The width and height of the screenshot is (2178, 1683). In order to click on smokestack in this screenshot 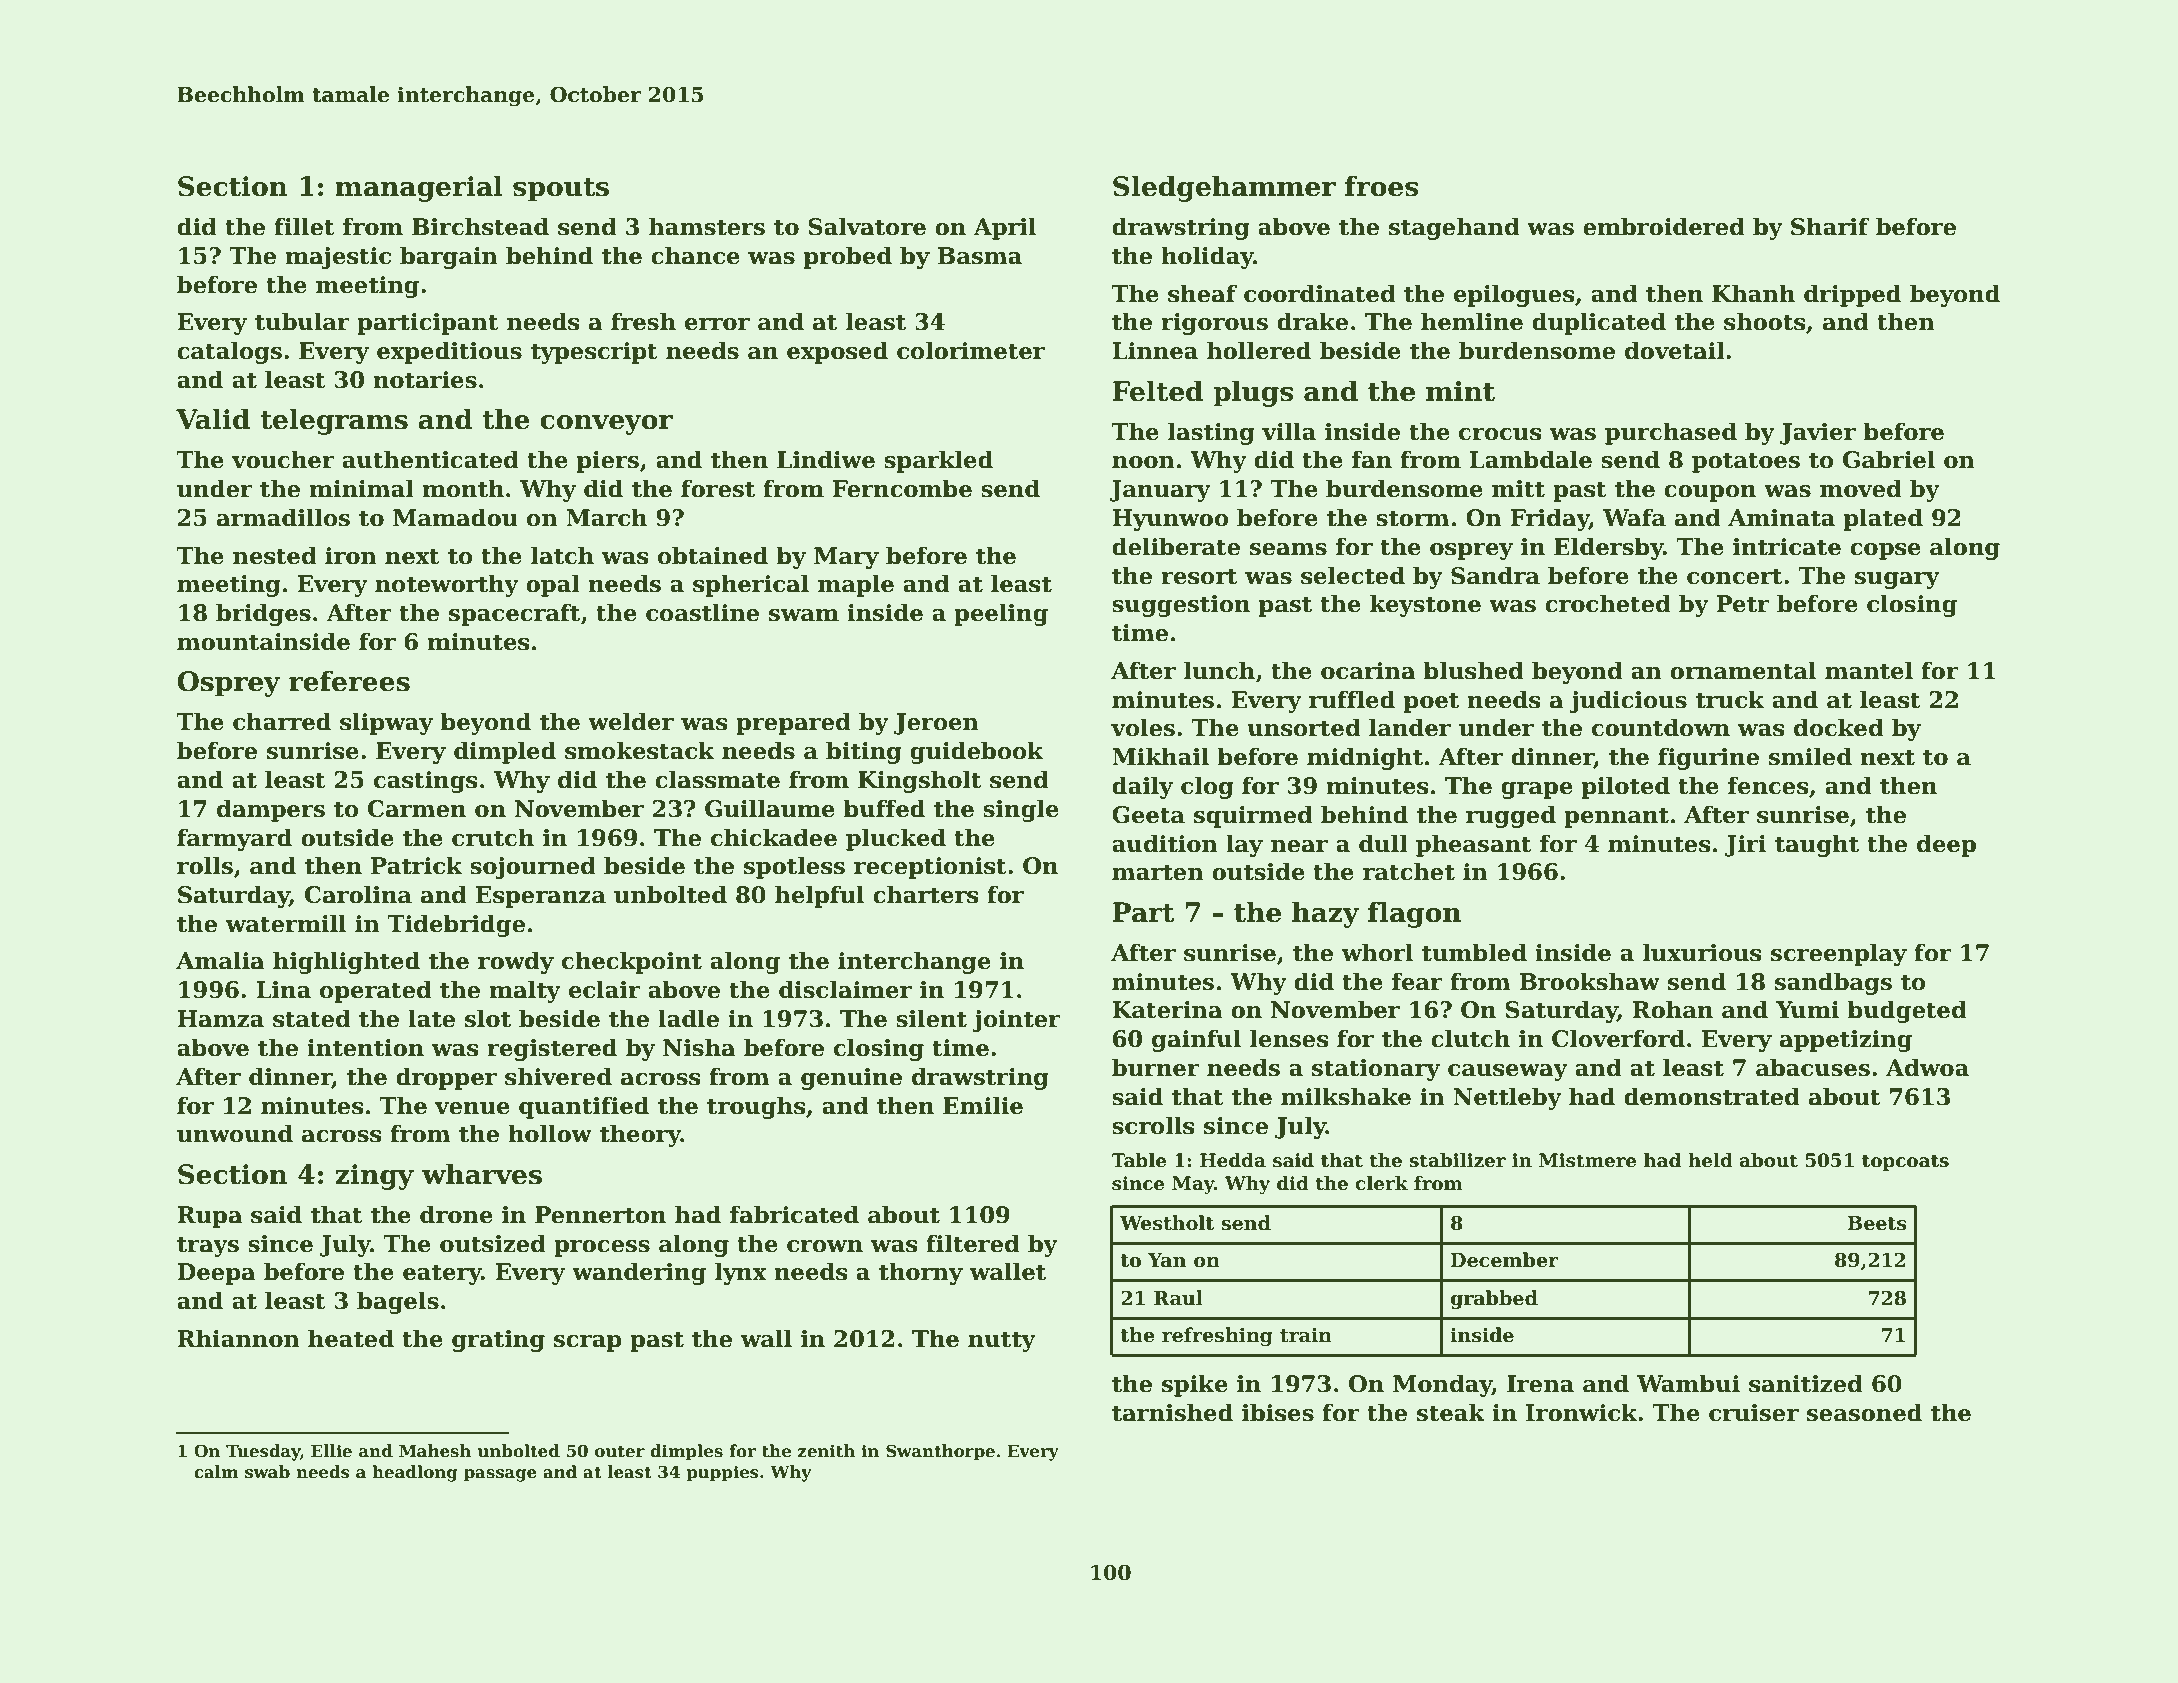, I will do `click(639, 750)`.
